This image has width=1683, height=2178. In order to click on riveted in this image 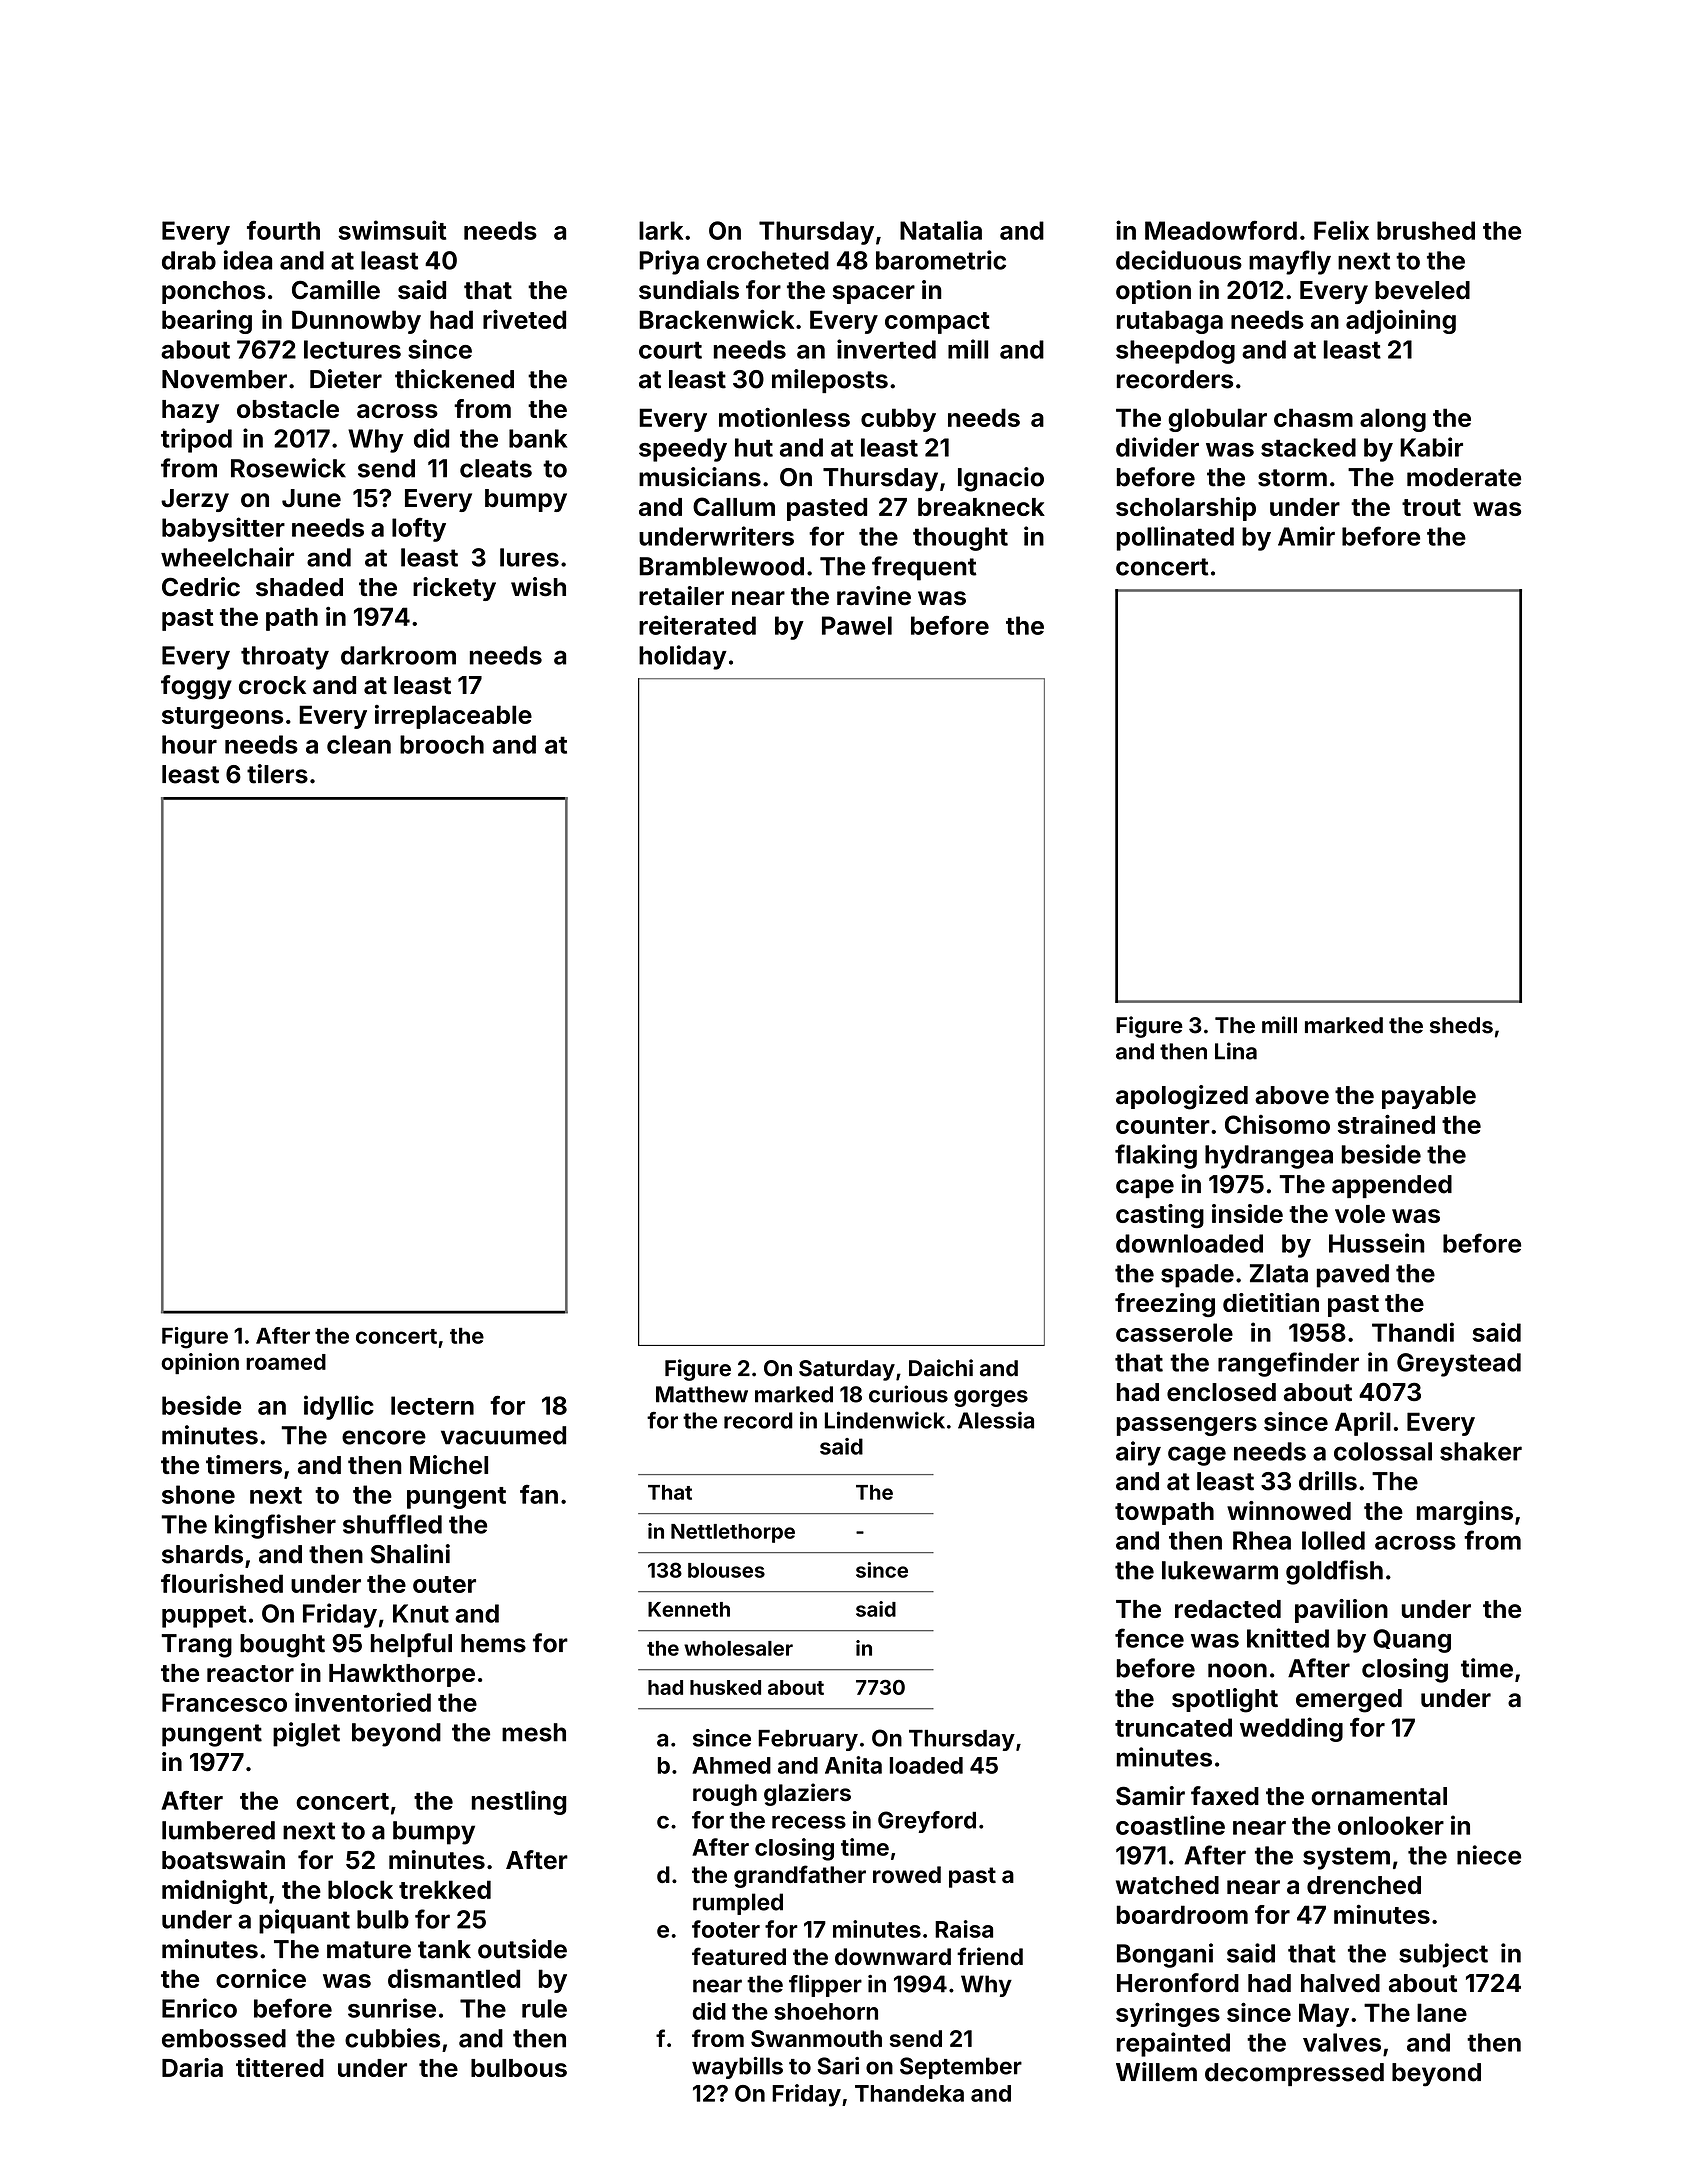, I will do `click(524, 319)`.
